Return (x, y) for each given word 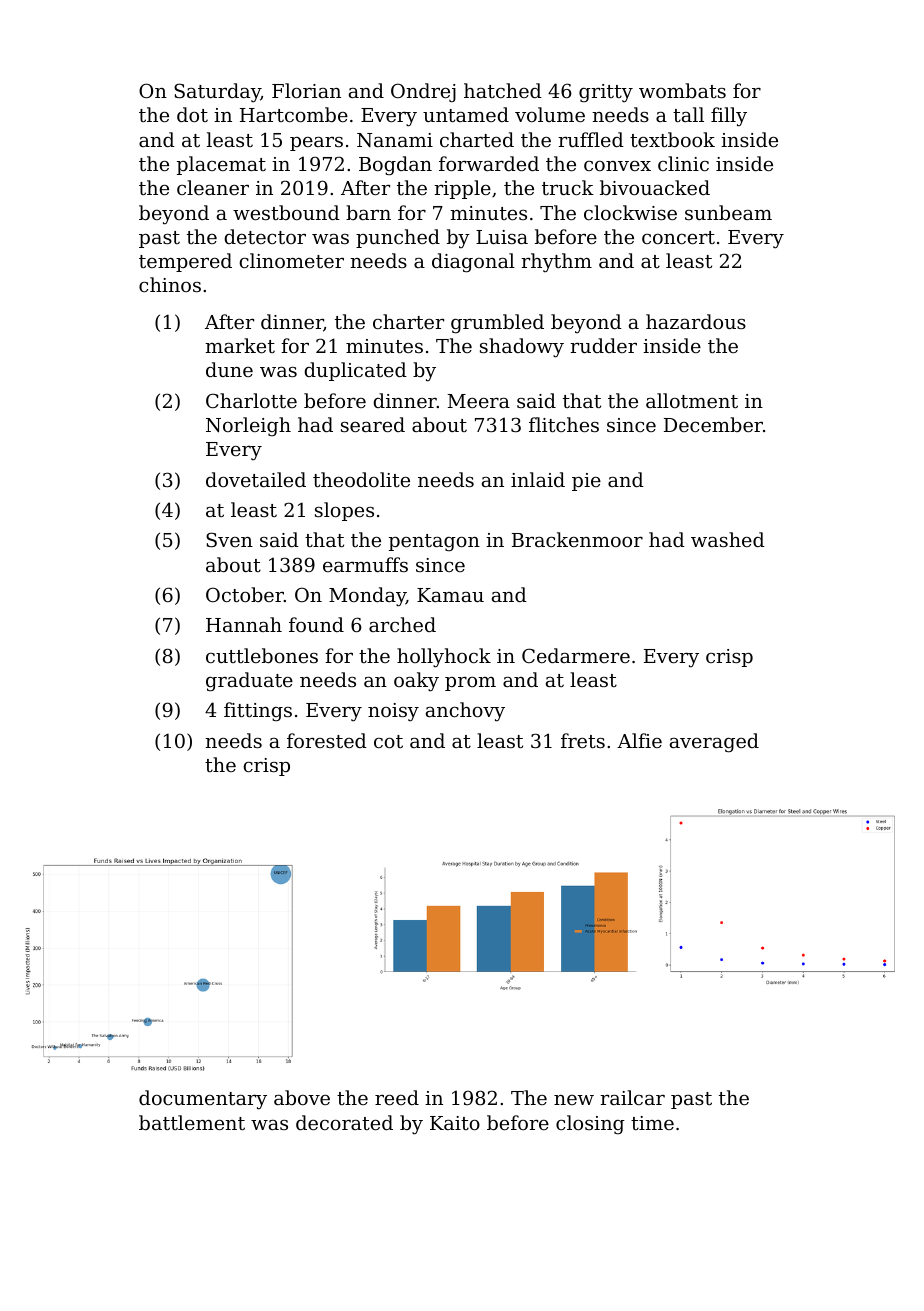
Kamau (450, 595)
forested (327, 740)
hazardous (696, 321)
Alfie (639, 740)
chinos (170, 284)
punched (398, 238)
